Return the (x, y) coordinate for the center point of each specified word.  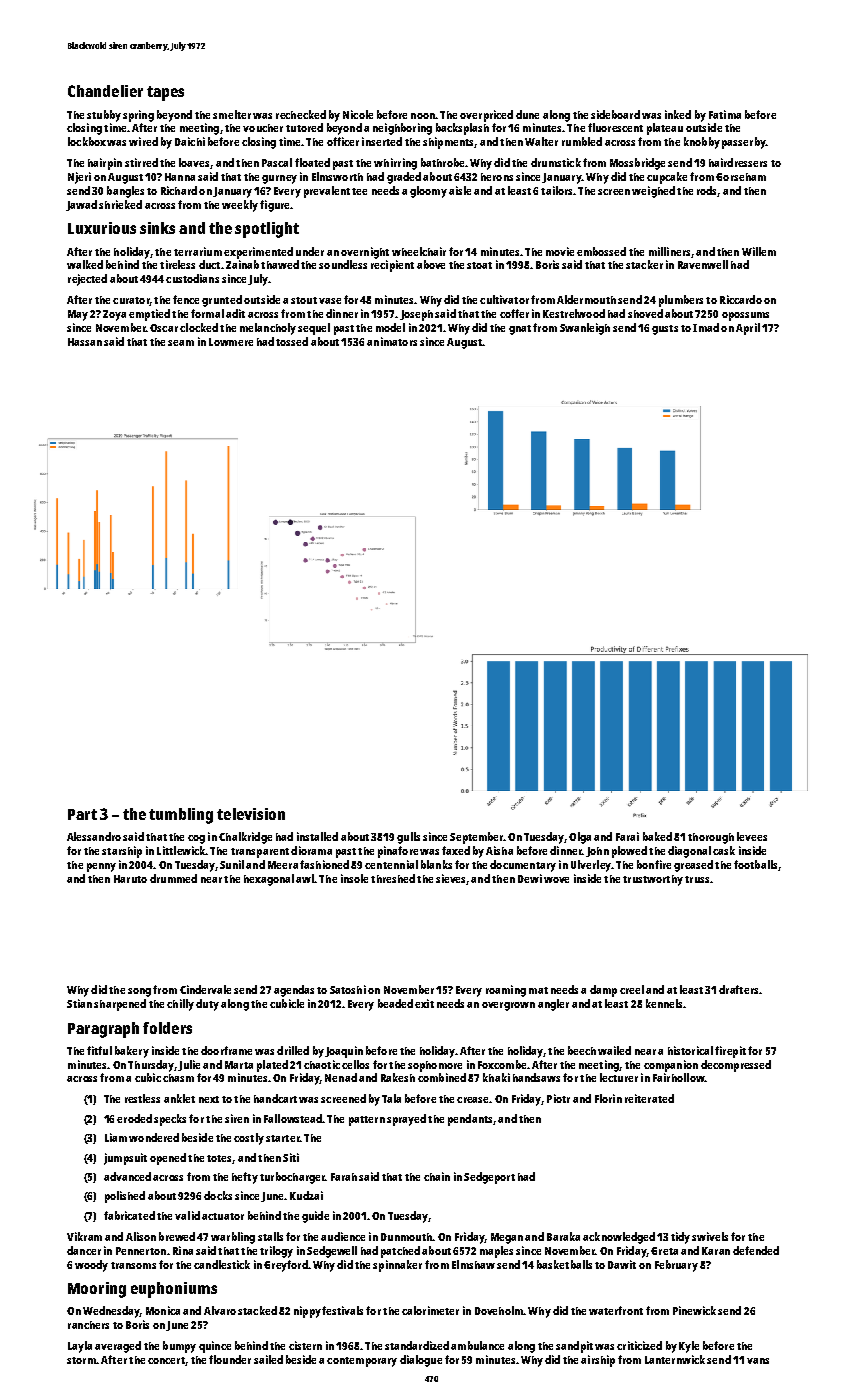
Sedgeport (489, 1178)
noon (423, 116)
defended (756, 1250)
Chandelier (105, 91)
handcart (275, 1098)
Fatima (725, 114)
